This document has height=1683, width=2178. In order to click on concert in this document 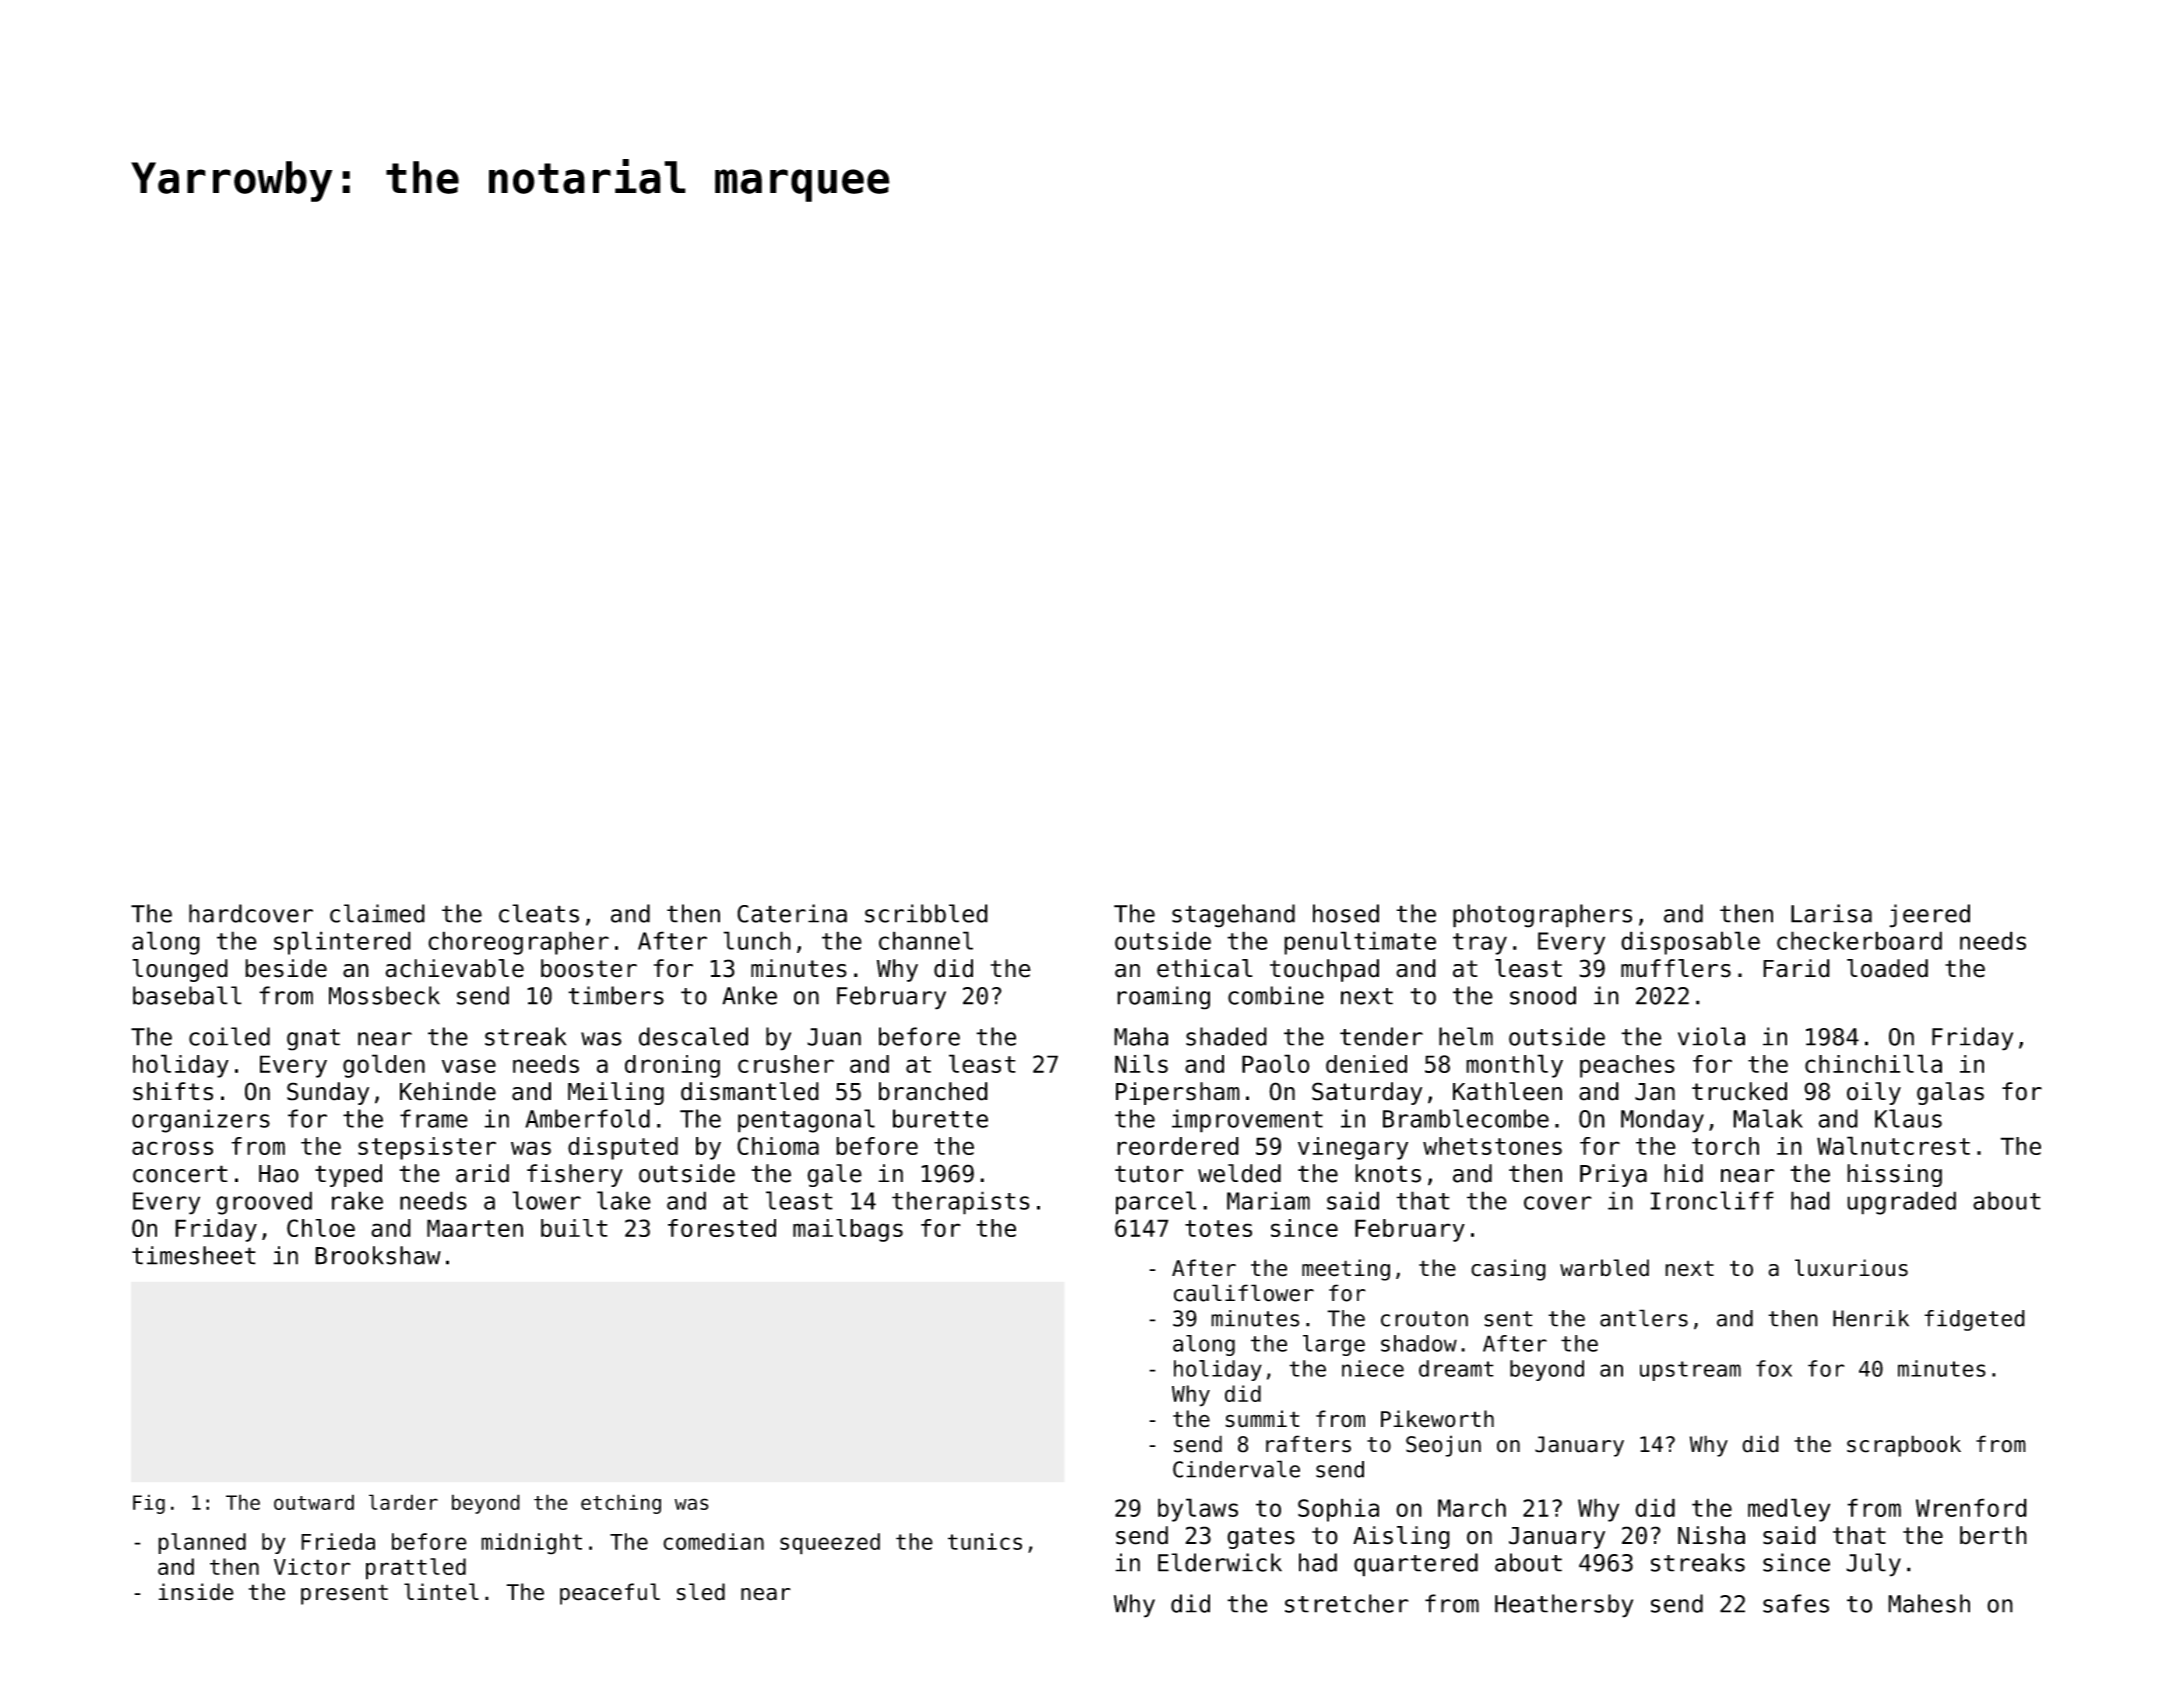, I will do `click(180, 1174)`.
